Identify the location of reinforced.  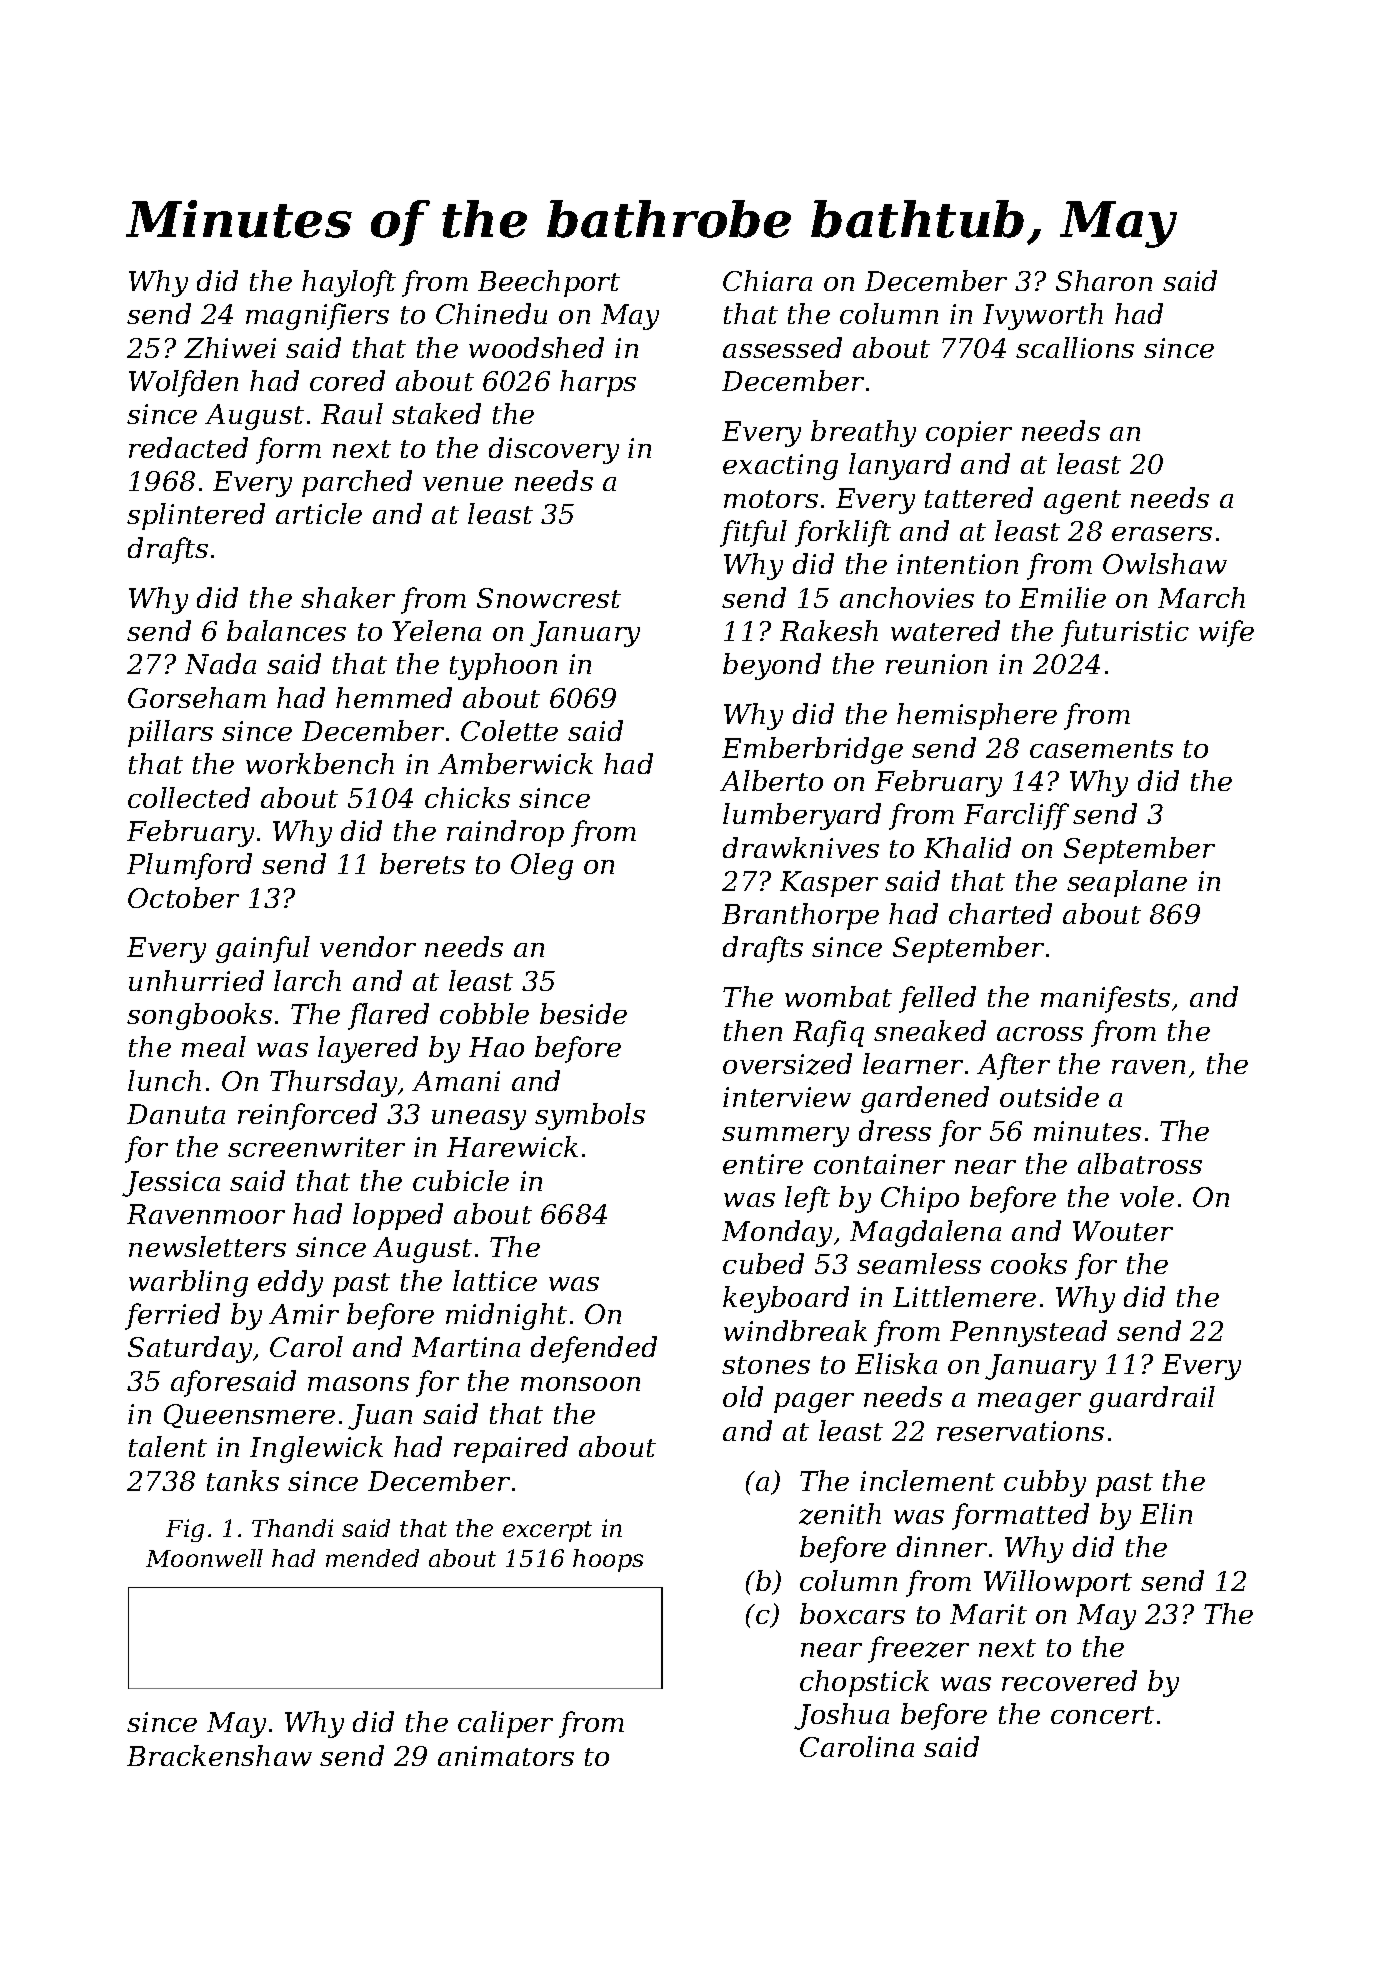
(307, 1116).
